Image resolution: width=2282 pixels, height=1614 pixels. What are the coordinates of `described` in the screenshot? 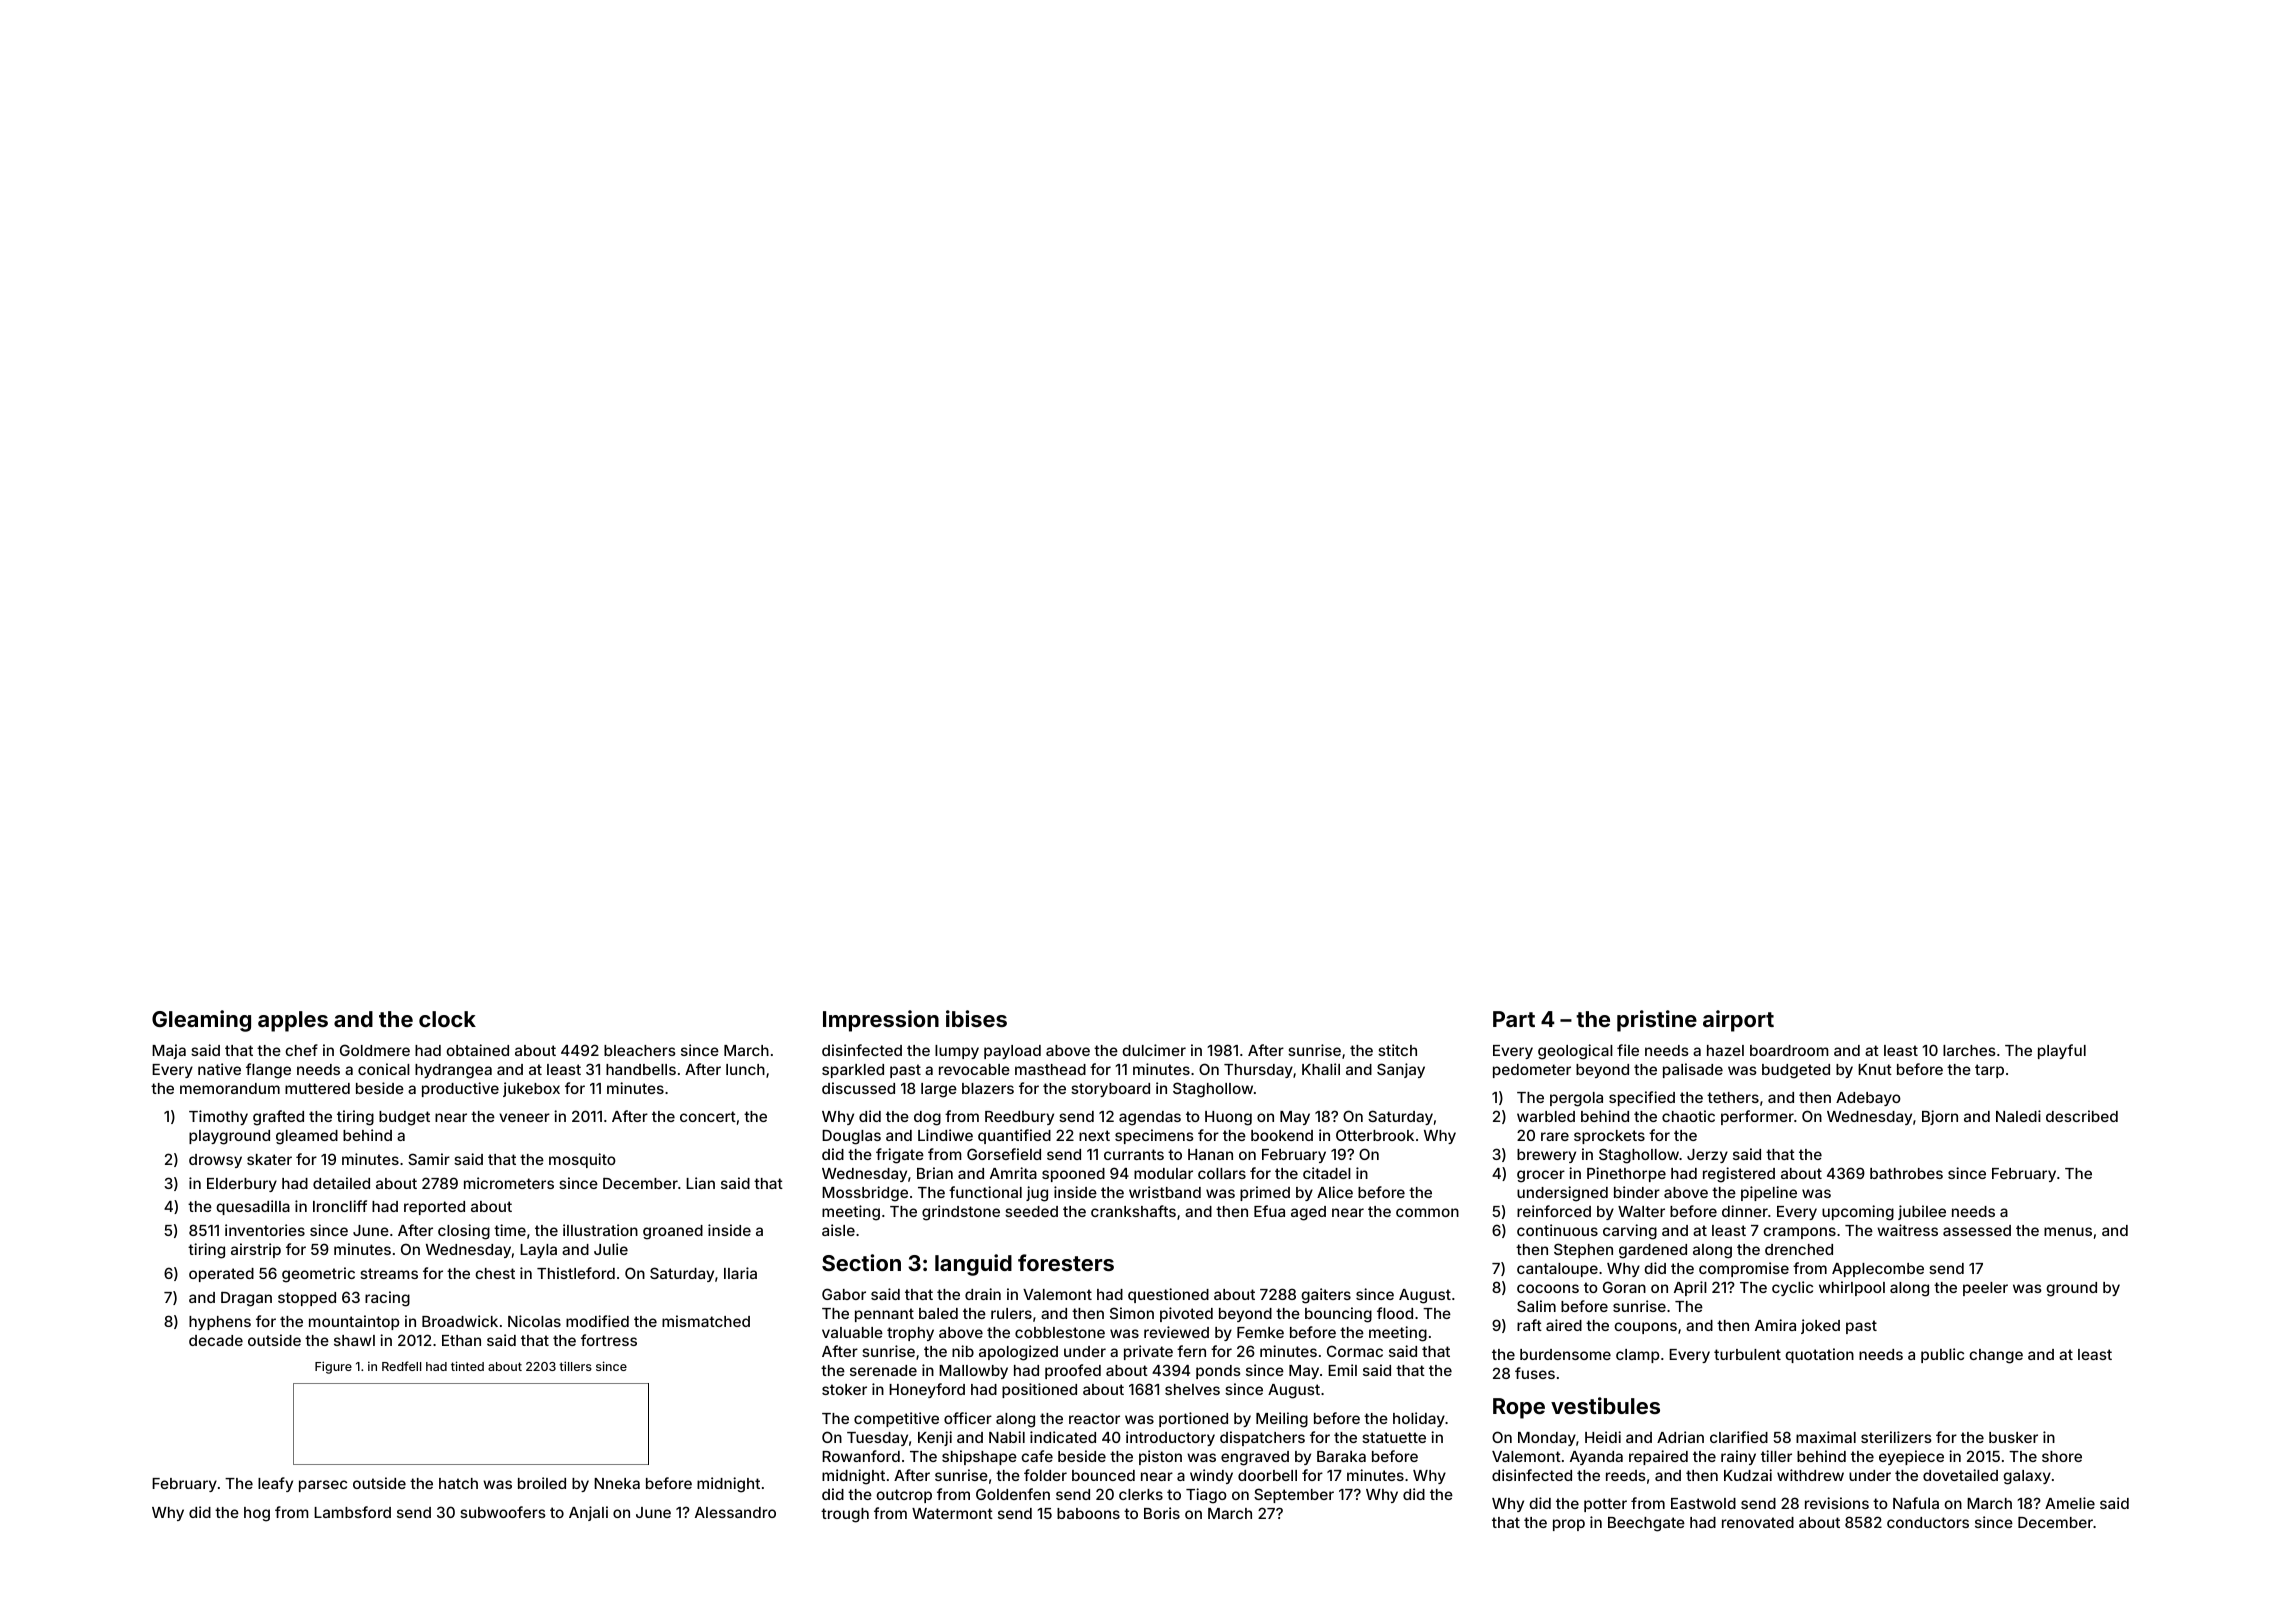 It's located at (2082, 1116).
